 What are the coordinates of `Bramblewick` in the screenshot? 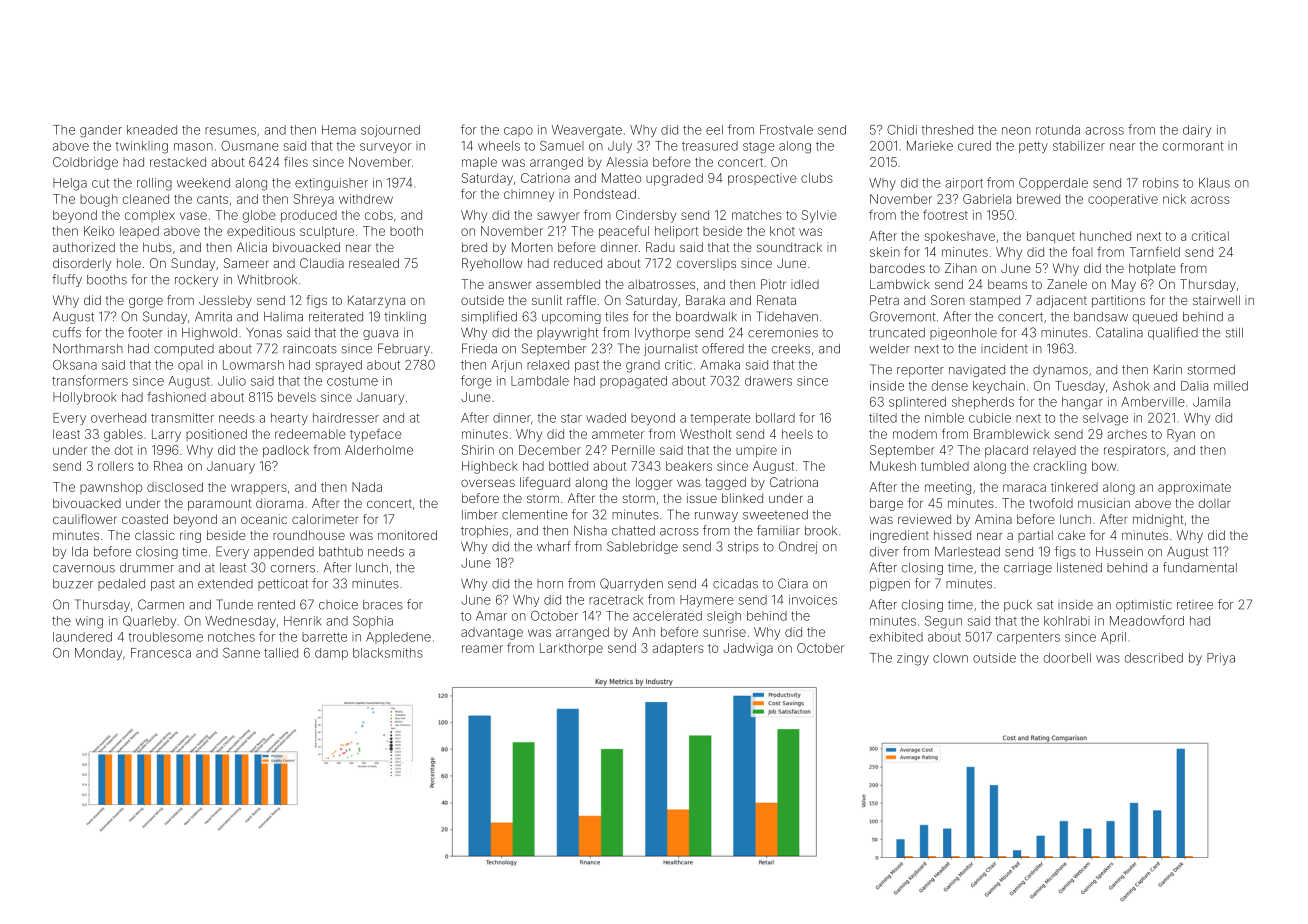 It's located at (1012, 434).
